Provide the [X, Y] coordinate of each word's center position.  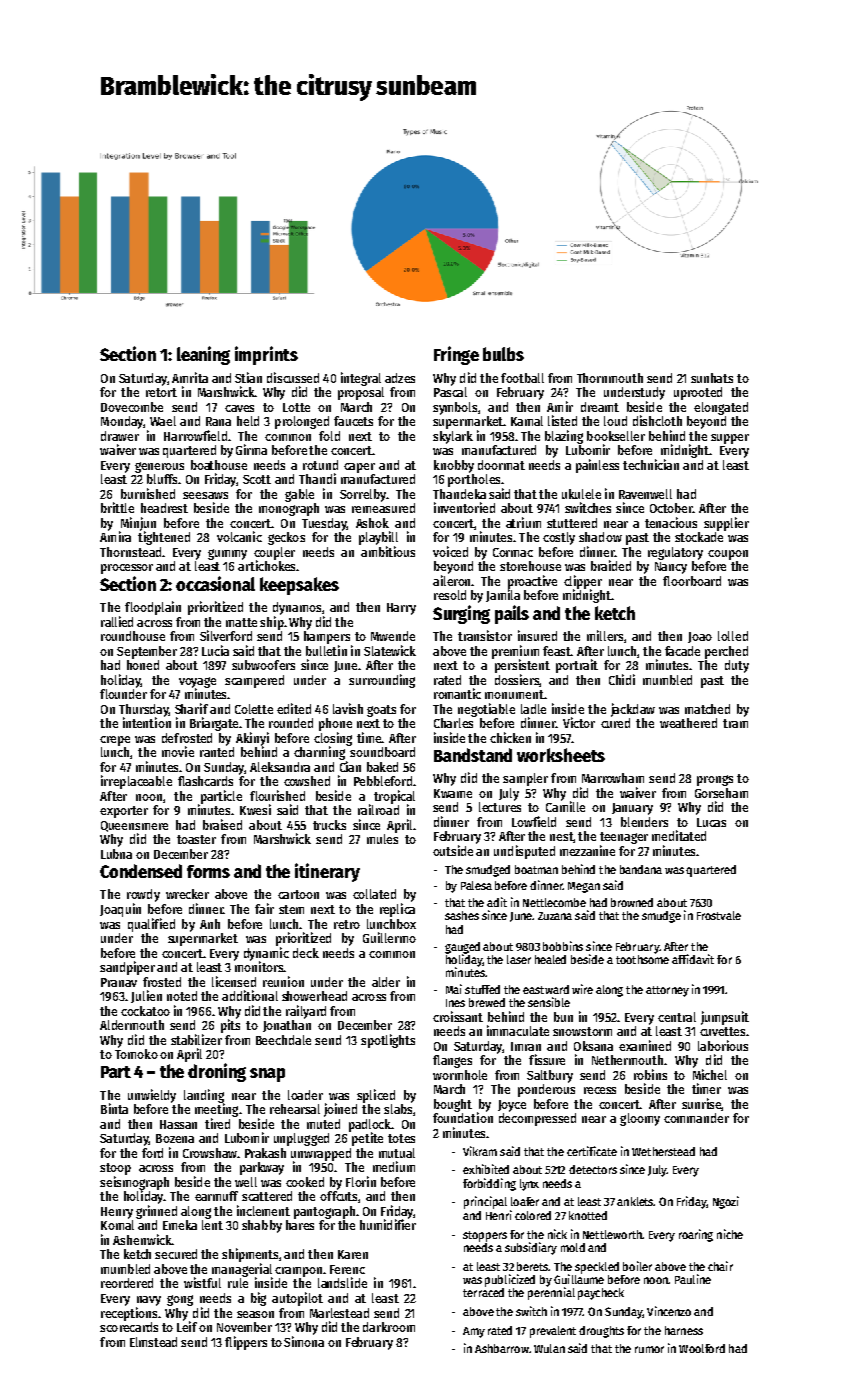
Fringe [456, 355]
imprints [266, 355]
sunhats [712, 378]
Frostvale [719, 915]
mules [382, 839]
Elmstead [153, 1342]
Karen [353, 1254]
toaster [196, 839]
